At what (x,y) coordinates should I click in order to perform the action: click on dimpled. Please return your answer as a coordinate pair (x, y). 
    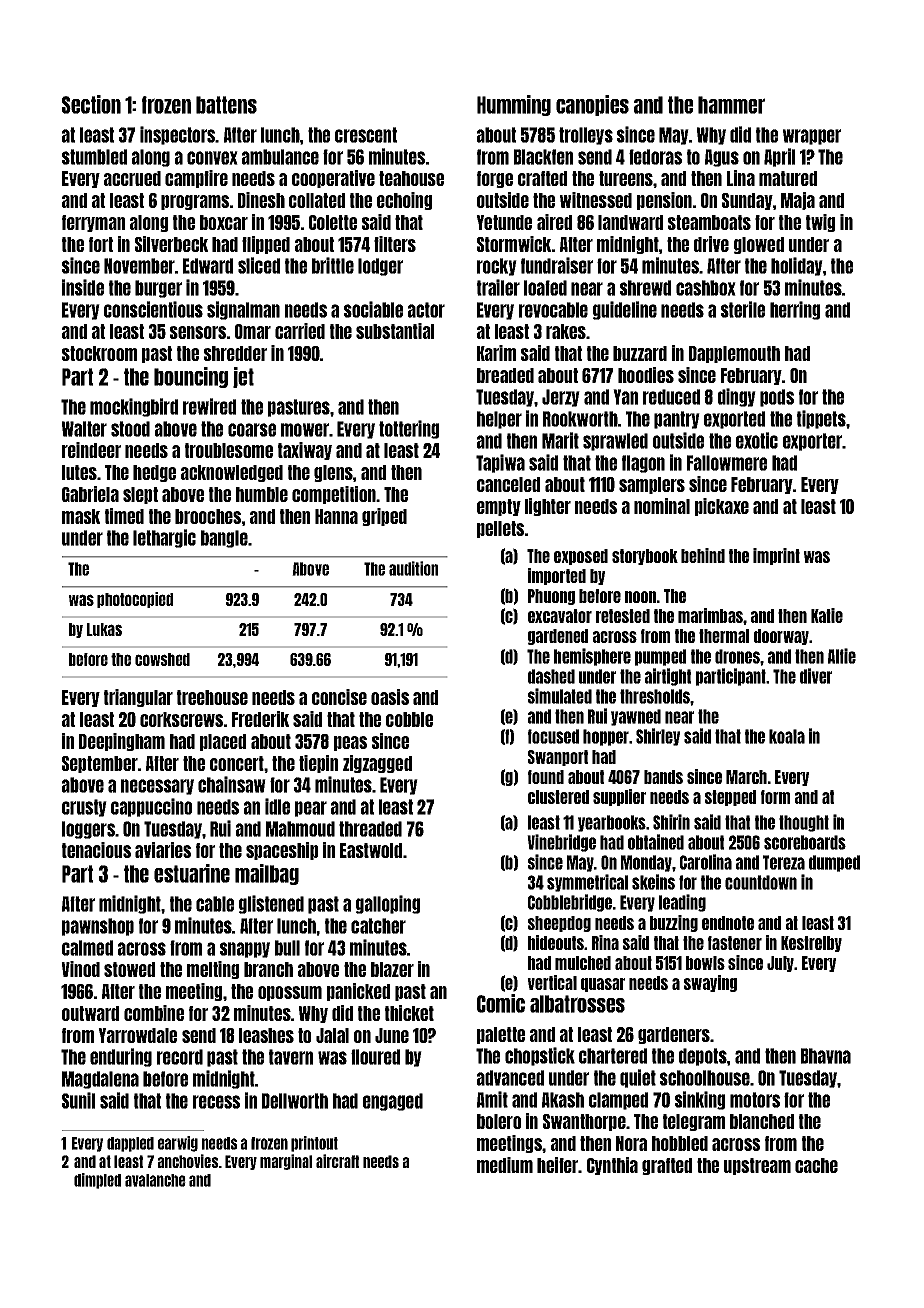
    Looking at the image, I should click on (97, 1181).
